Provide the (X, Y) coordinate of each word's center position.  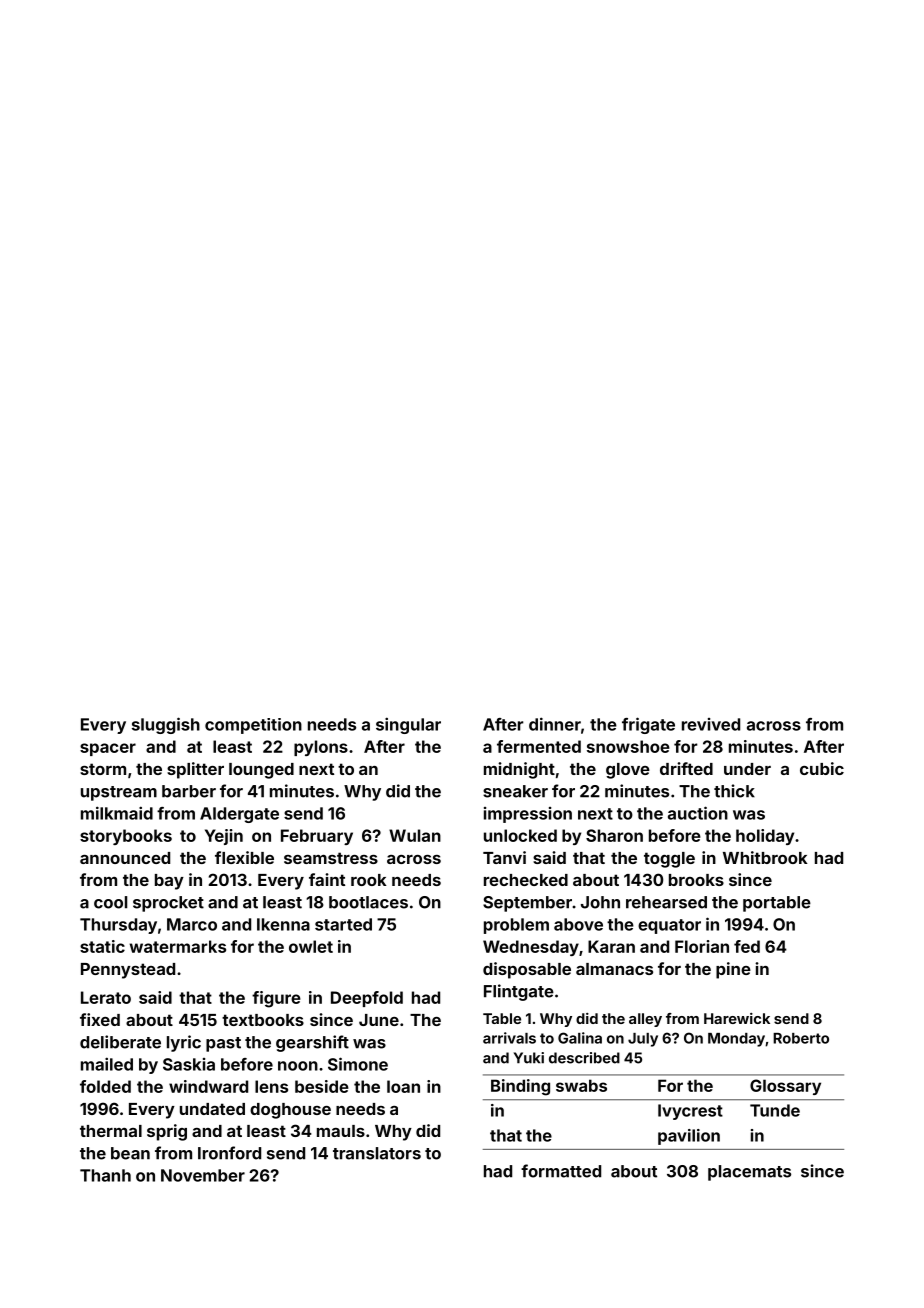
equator (669, 926)
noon (298, 1066)
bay (169, 882)
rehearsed (666, 902)
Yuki (529, 1058)
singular (408, 725)
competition (253, 726)
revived (711, 724)
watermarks (178, 946)
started (343, 924)
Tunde (775, 1110)
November (203, 1175)
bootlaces (368, 902)
